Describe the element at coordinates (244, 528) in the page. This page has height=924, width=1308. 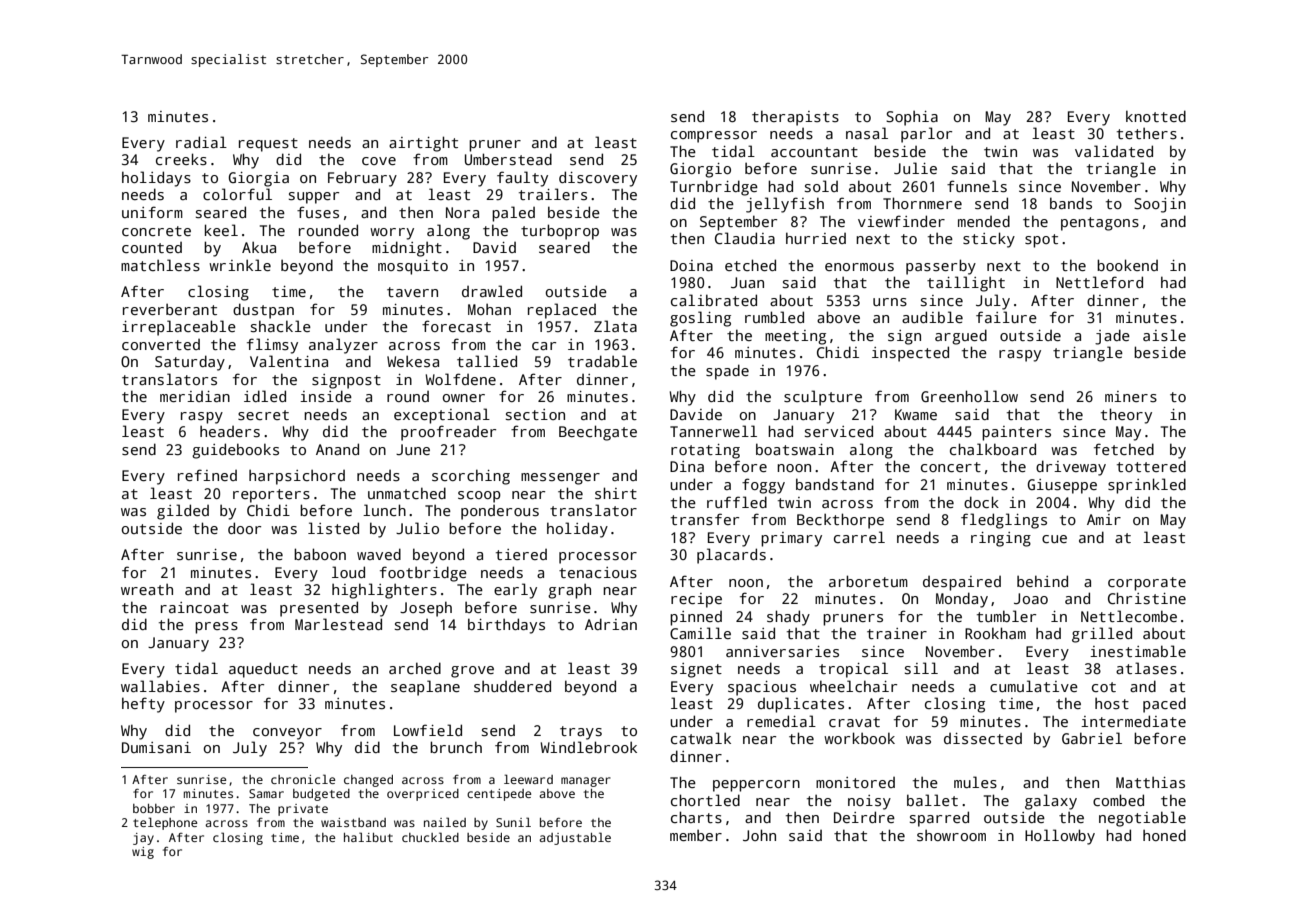
I see `door` at that location.
